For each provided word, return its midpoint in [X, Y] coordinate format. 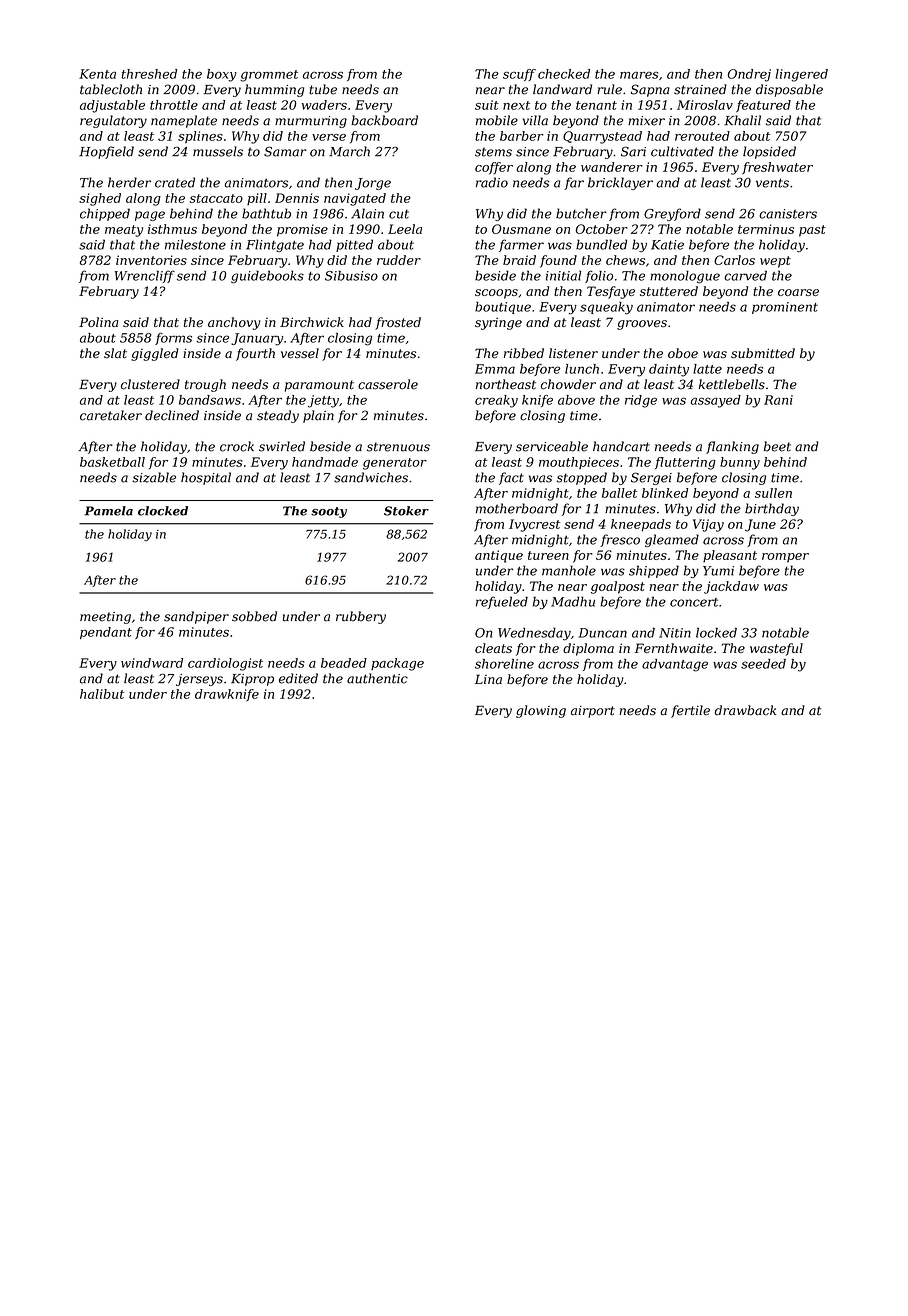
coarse [798, 292]
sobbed [254, 616]
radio [492, 182]
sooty [329, 512]
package [397, 664]
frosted [398, 323]
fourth [255, 354]
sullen [773, 493]
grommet [269, 76]
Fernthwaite [674, 648]
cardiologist [225, 664]
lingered [801, 75]
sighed [100, 199]
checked [564, 74]
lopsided [769, 152]
